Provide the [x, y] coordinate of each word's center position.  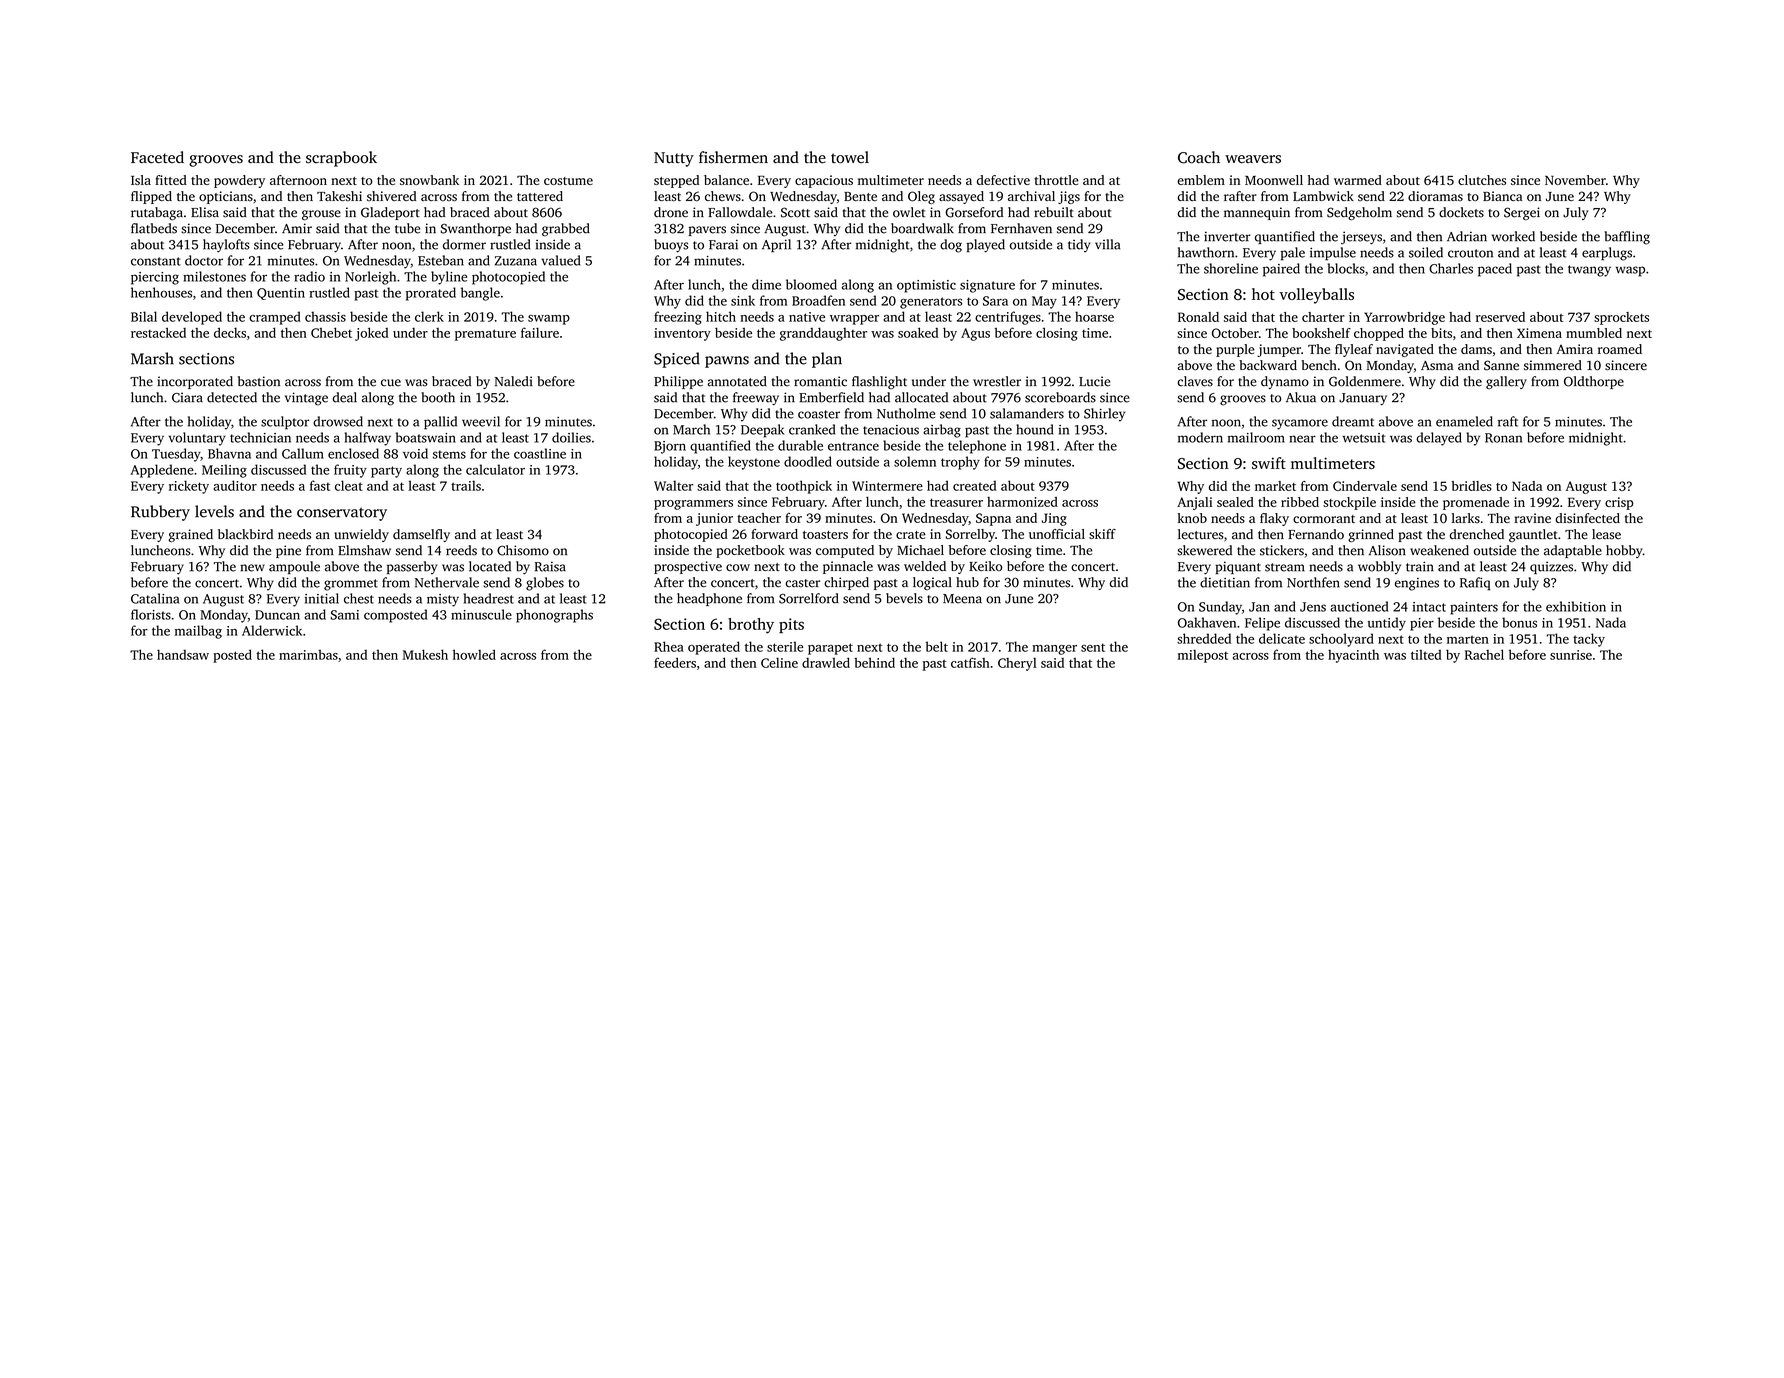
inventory [682, 334]
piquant [1238, 567]
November [1575, 180]
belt [937, 646]
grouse [321, 215]
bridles [1472, 486]
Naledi [514, 381]
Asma [1437, 365]
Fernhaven [1021, 228]
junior [714, 519]
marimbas [308, 655]
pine [288, 551]
